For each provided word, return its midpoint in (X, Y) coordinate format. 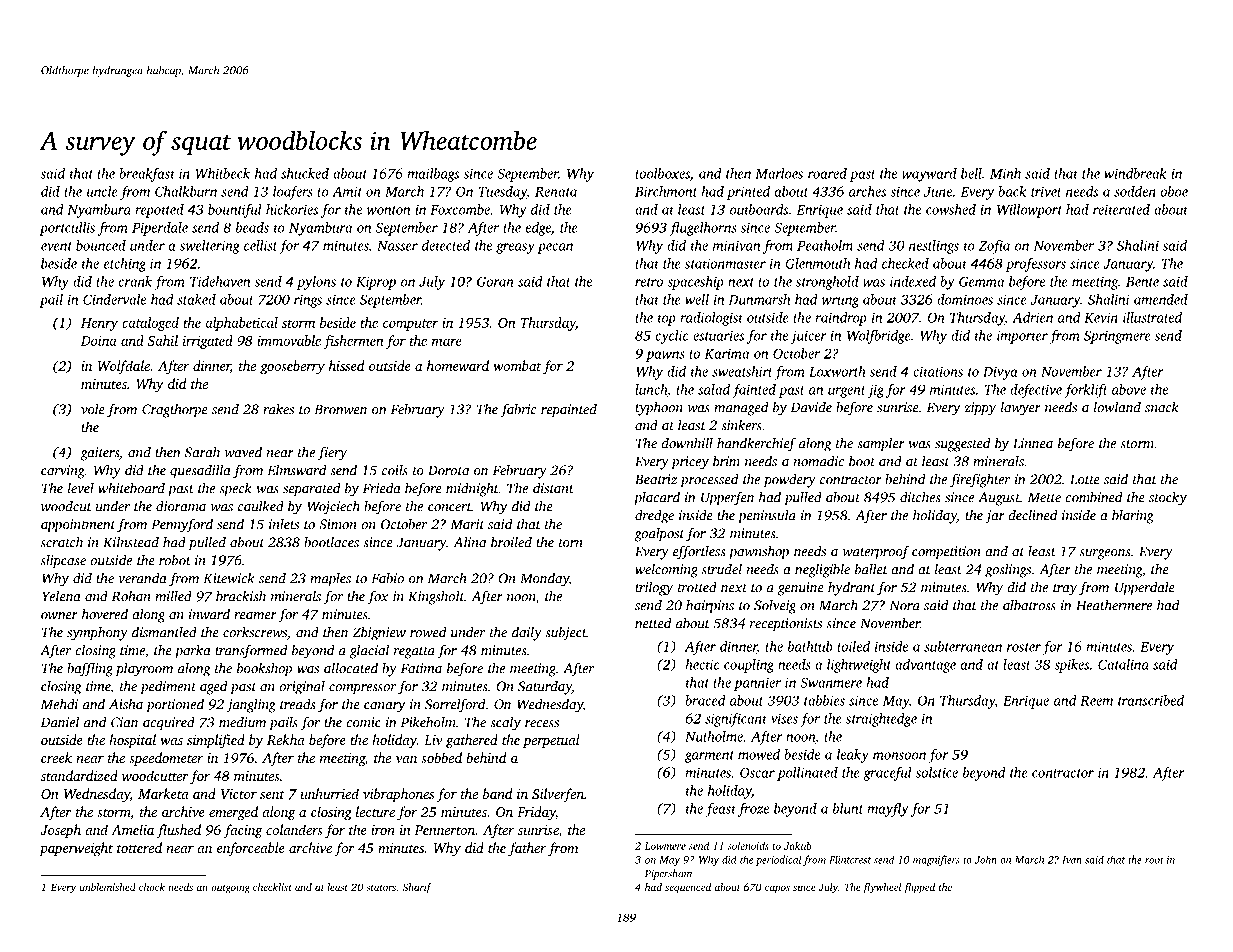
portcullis (67, 229)
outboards (759, 209)
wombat (517, 365)
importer (1022, 337)
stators (381, 888)
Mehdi (59, 704)
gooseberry (292, 367)
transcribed (1151, 700)
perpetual (551, 741)
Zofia (994, 247)
